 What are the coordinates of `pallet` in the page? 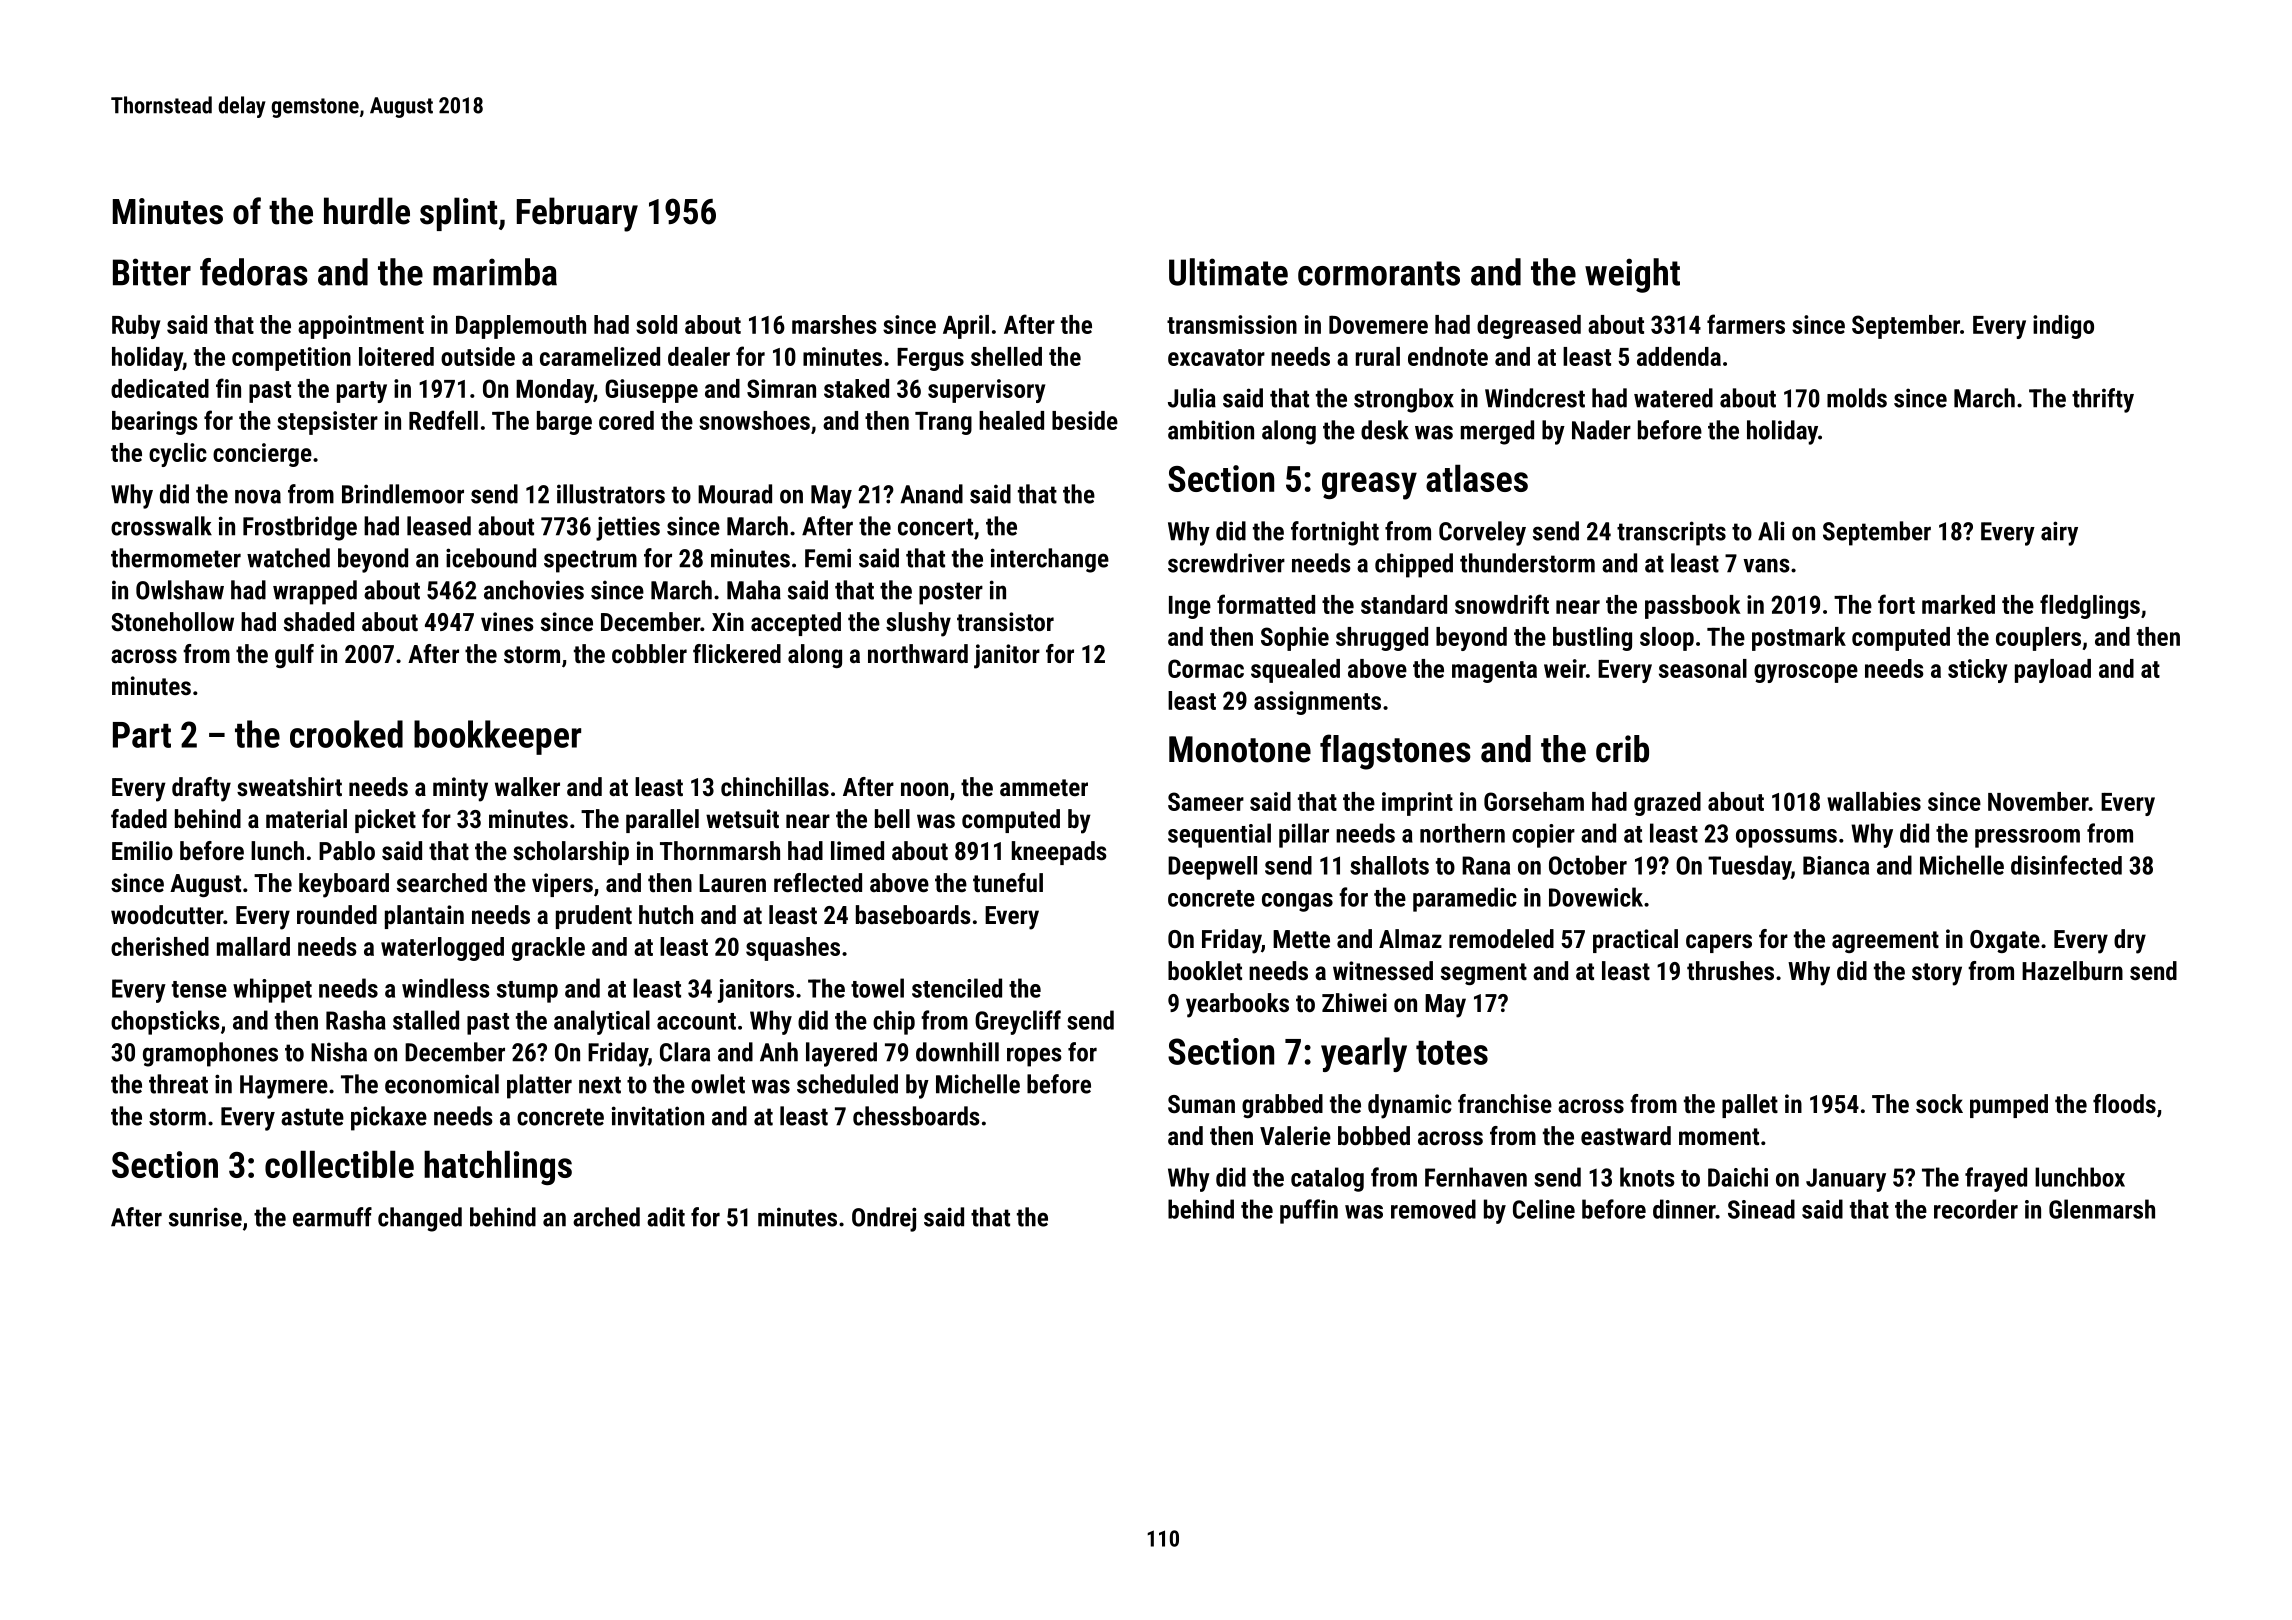 It's located at (1750, 1106).
